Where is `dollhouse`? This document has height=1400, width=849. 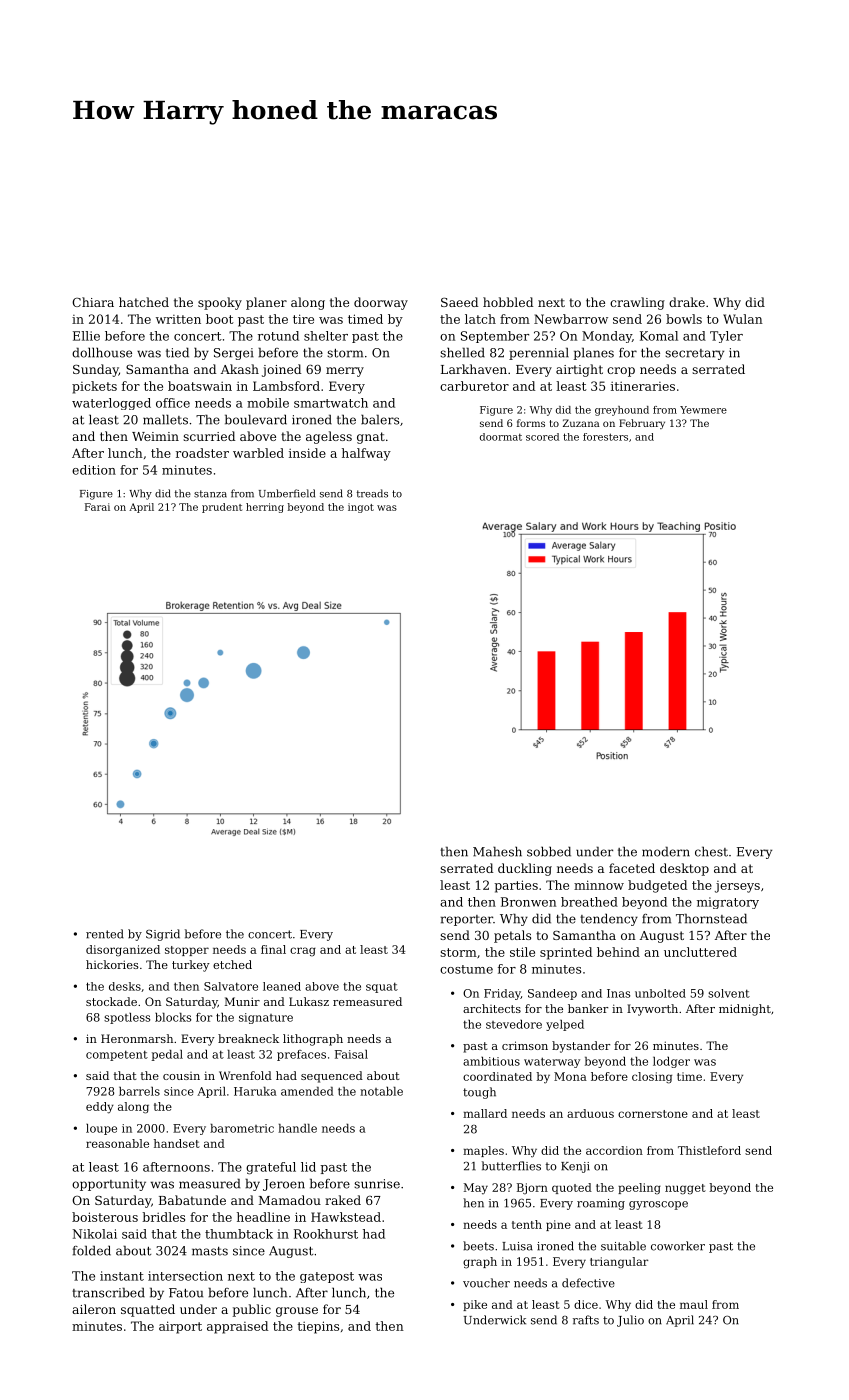 dollhouse is located at coordinates (102, 352).
